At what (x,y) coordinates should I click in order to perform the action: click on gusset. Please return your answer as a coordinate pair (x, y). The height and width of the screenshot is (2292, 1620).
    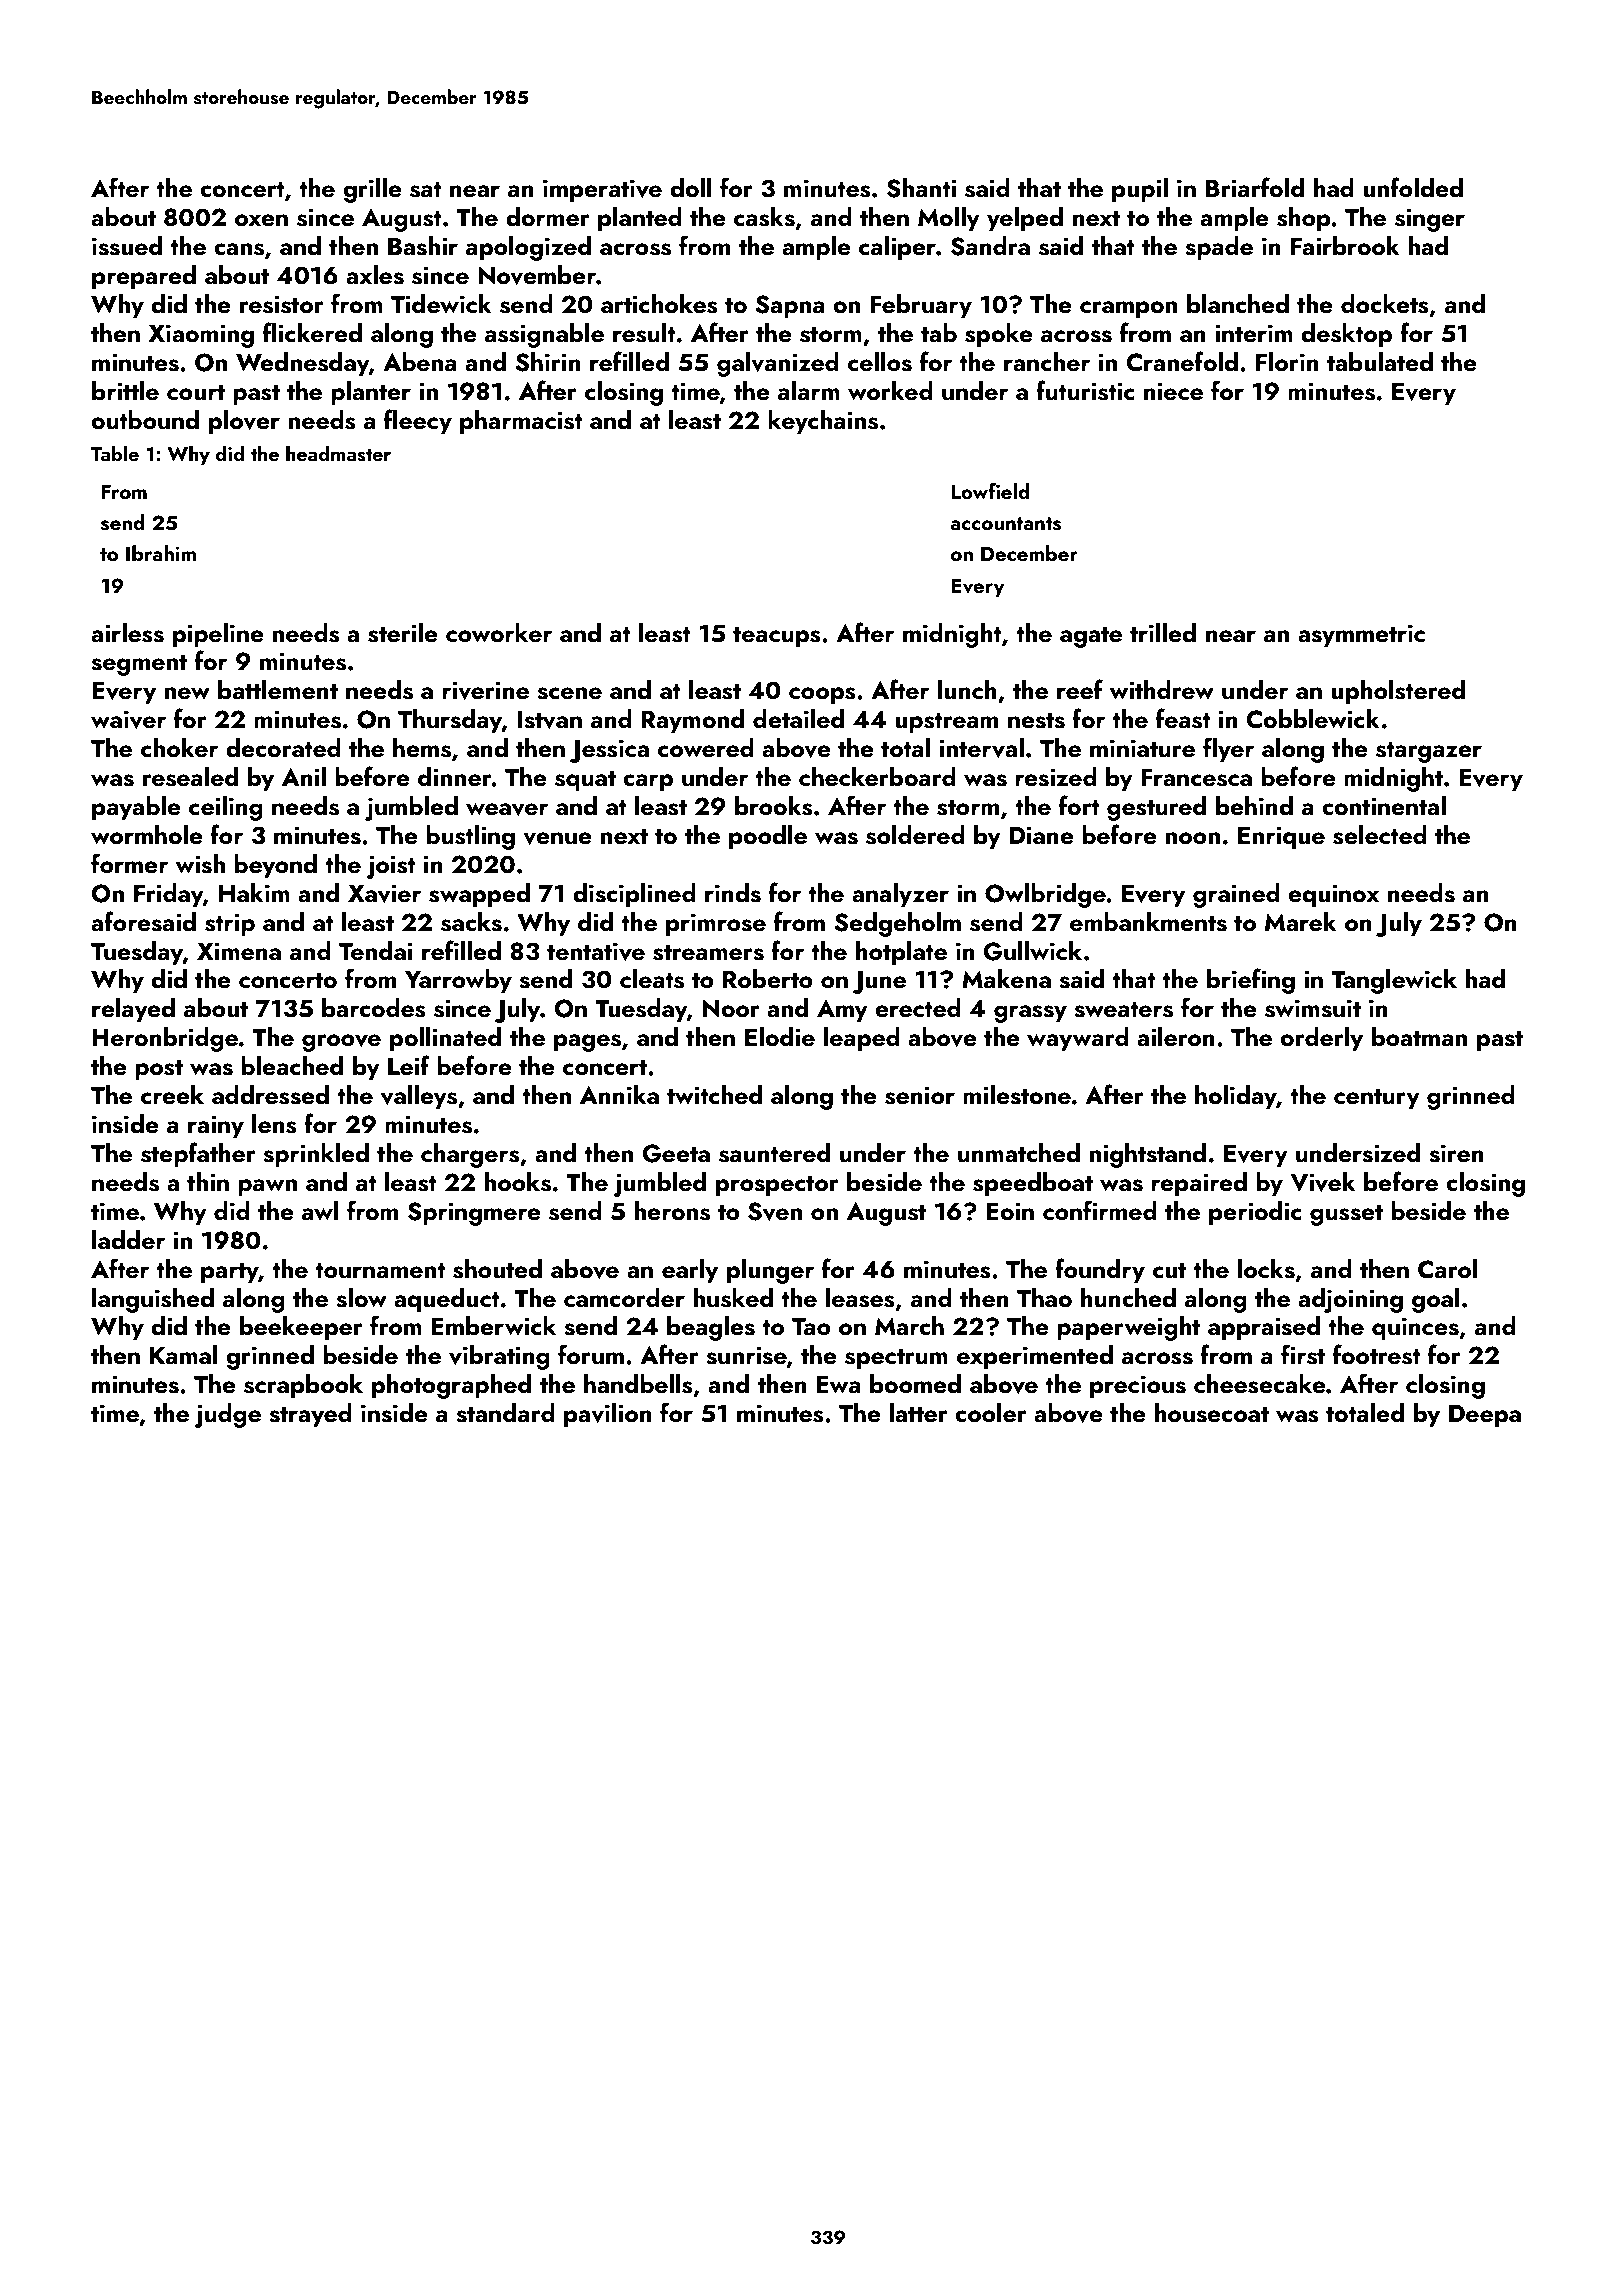
    Looking at the image, I should click on (1346, 1215).
